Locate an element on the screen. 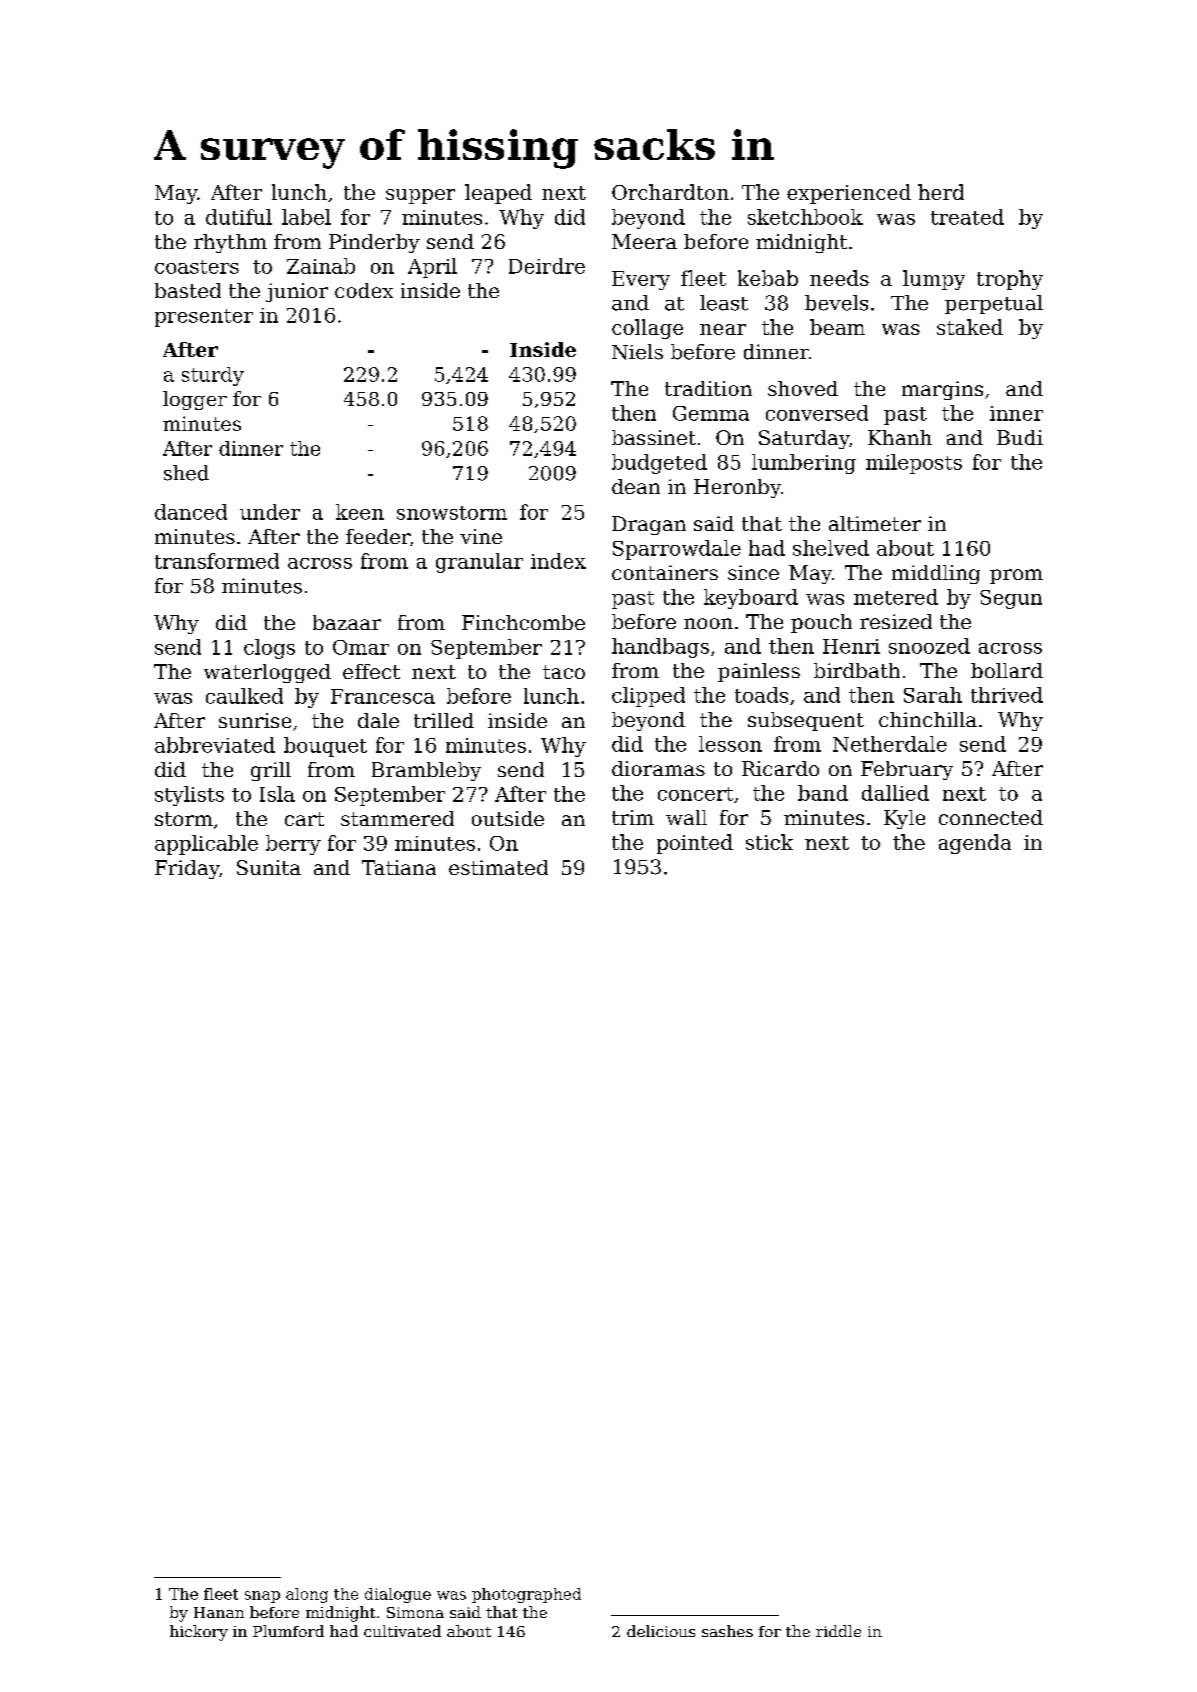 Image resolution: width=1197 pixels, height=1692 pixels. trophy is located at coordinates (1010, 280).
